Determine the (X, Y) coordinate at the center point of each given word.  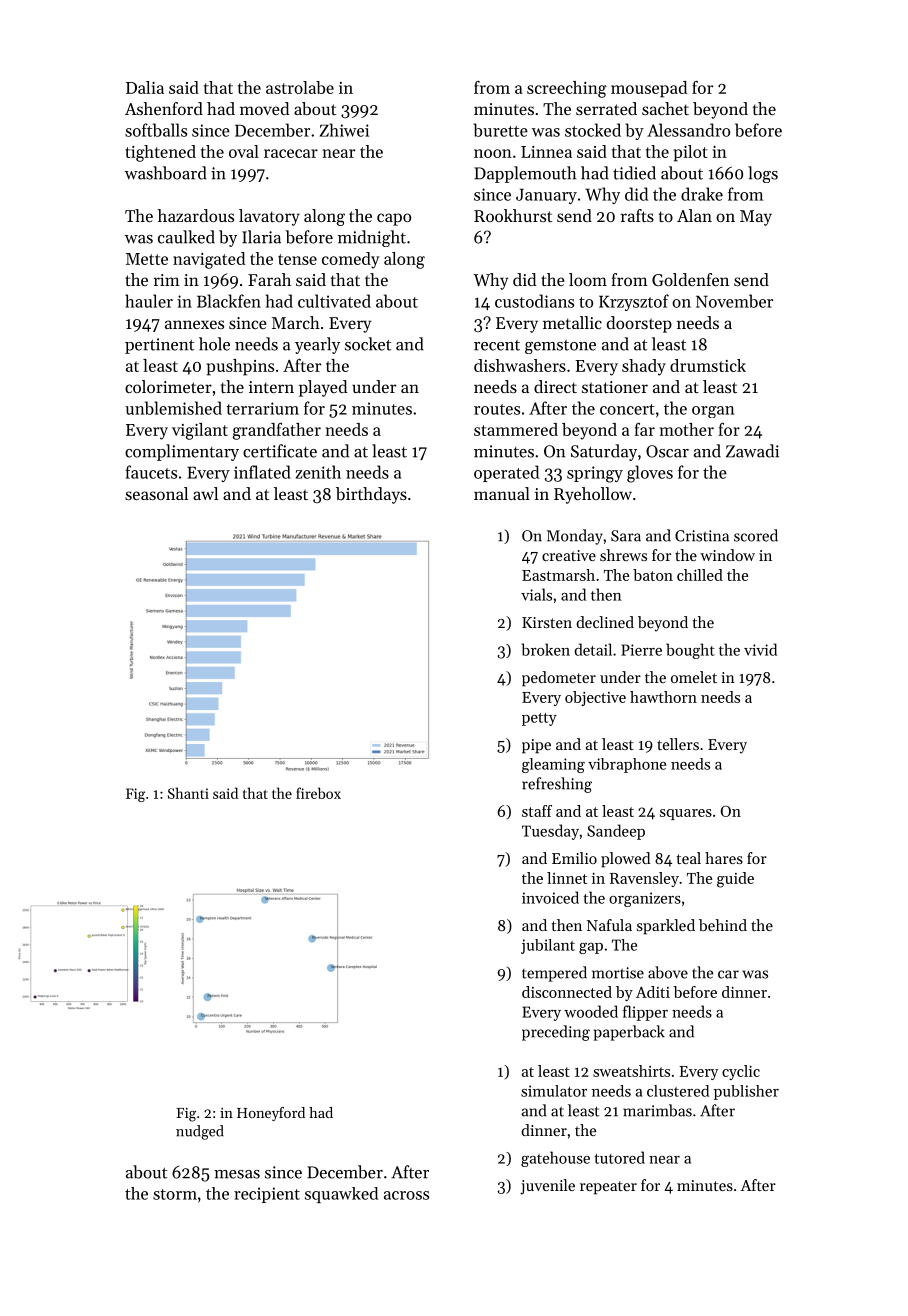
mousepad (649, 89)
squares (686, 814)
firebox (318, 793)
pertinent (159, 346)
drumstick (708, 365)
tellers (678, 744)
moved (264, 108)
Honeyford (271, 1114)
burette (500, 130)
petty (539, 719)
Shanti (188, 793)
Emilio (574, 858)
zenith (318, 472)
